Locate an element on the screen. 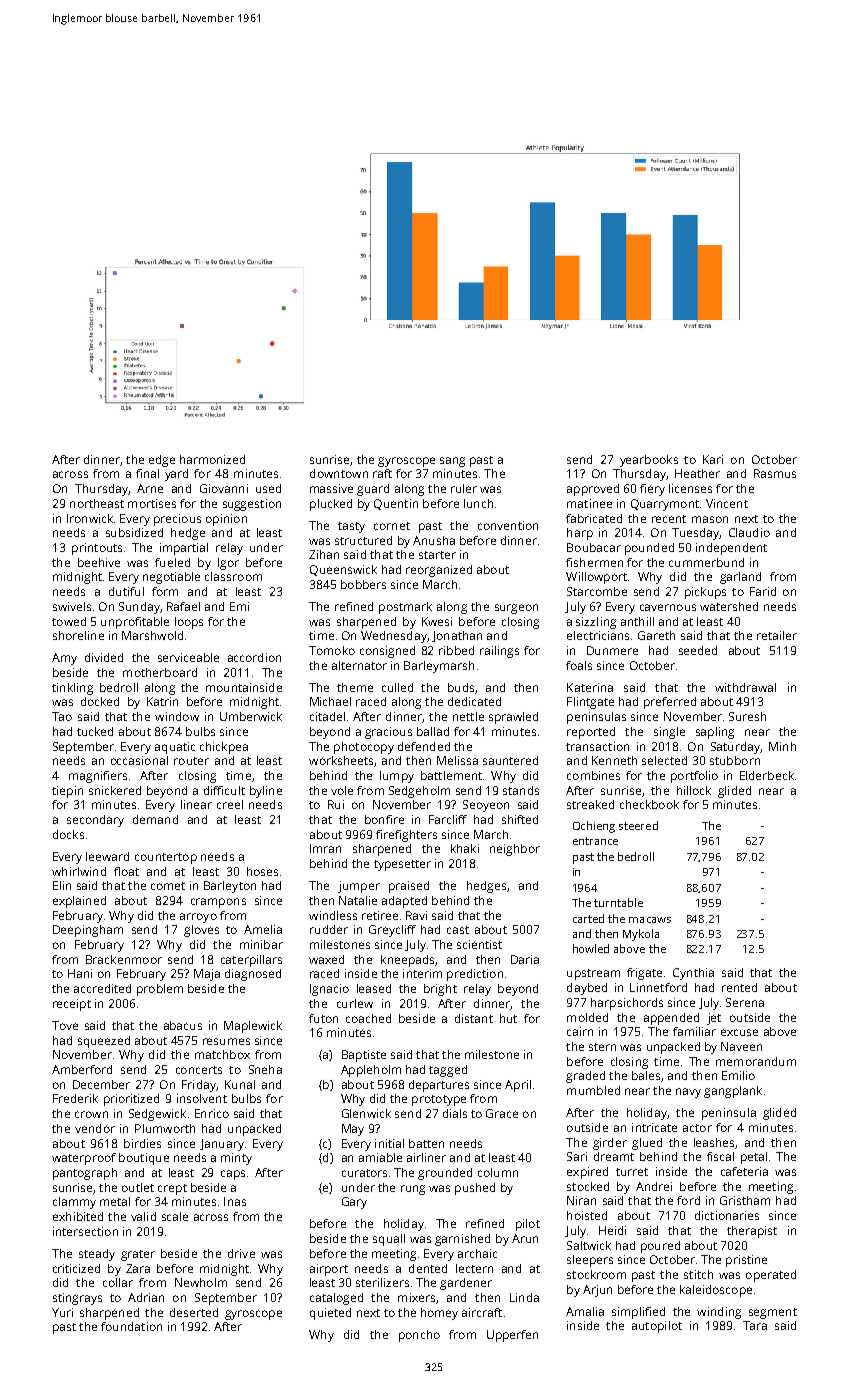  downtown is located at coordinates (339, 473).
